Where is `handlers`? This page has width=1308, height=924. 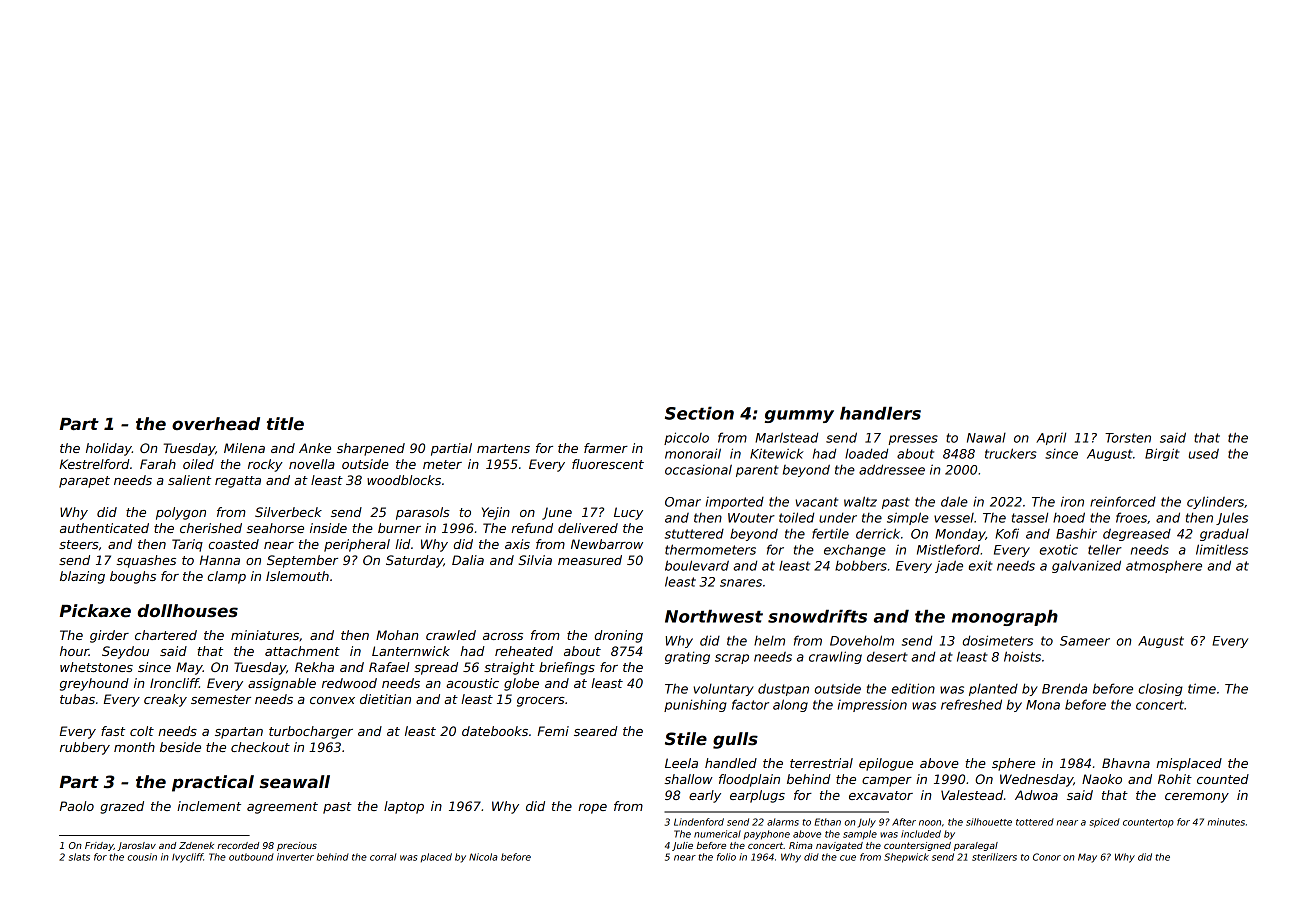
handlers is located at coordinates (880, 413).
